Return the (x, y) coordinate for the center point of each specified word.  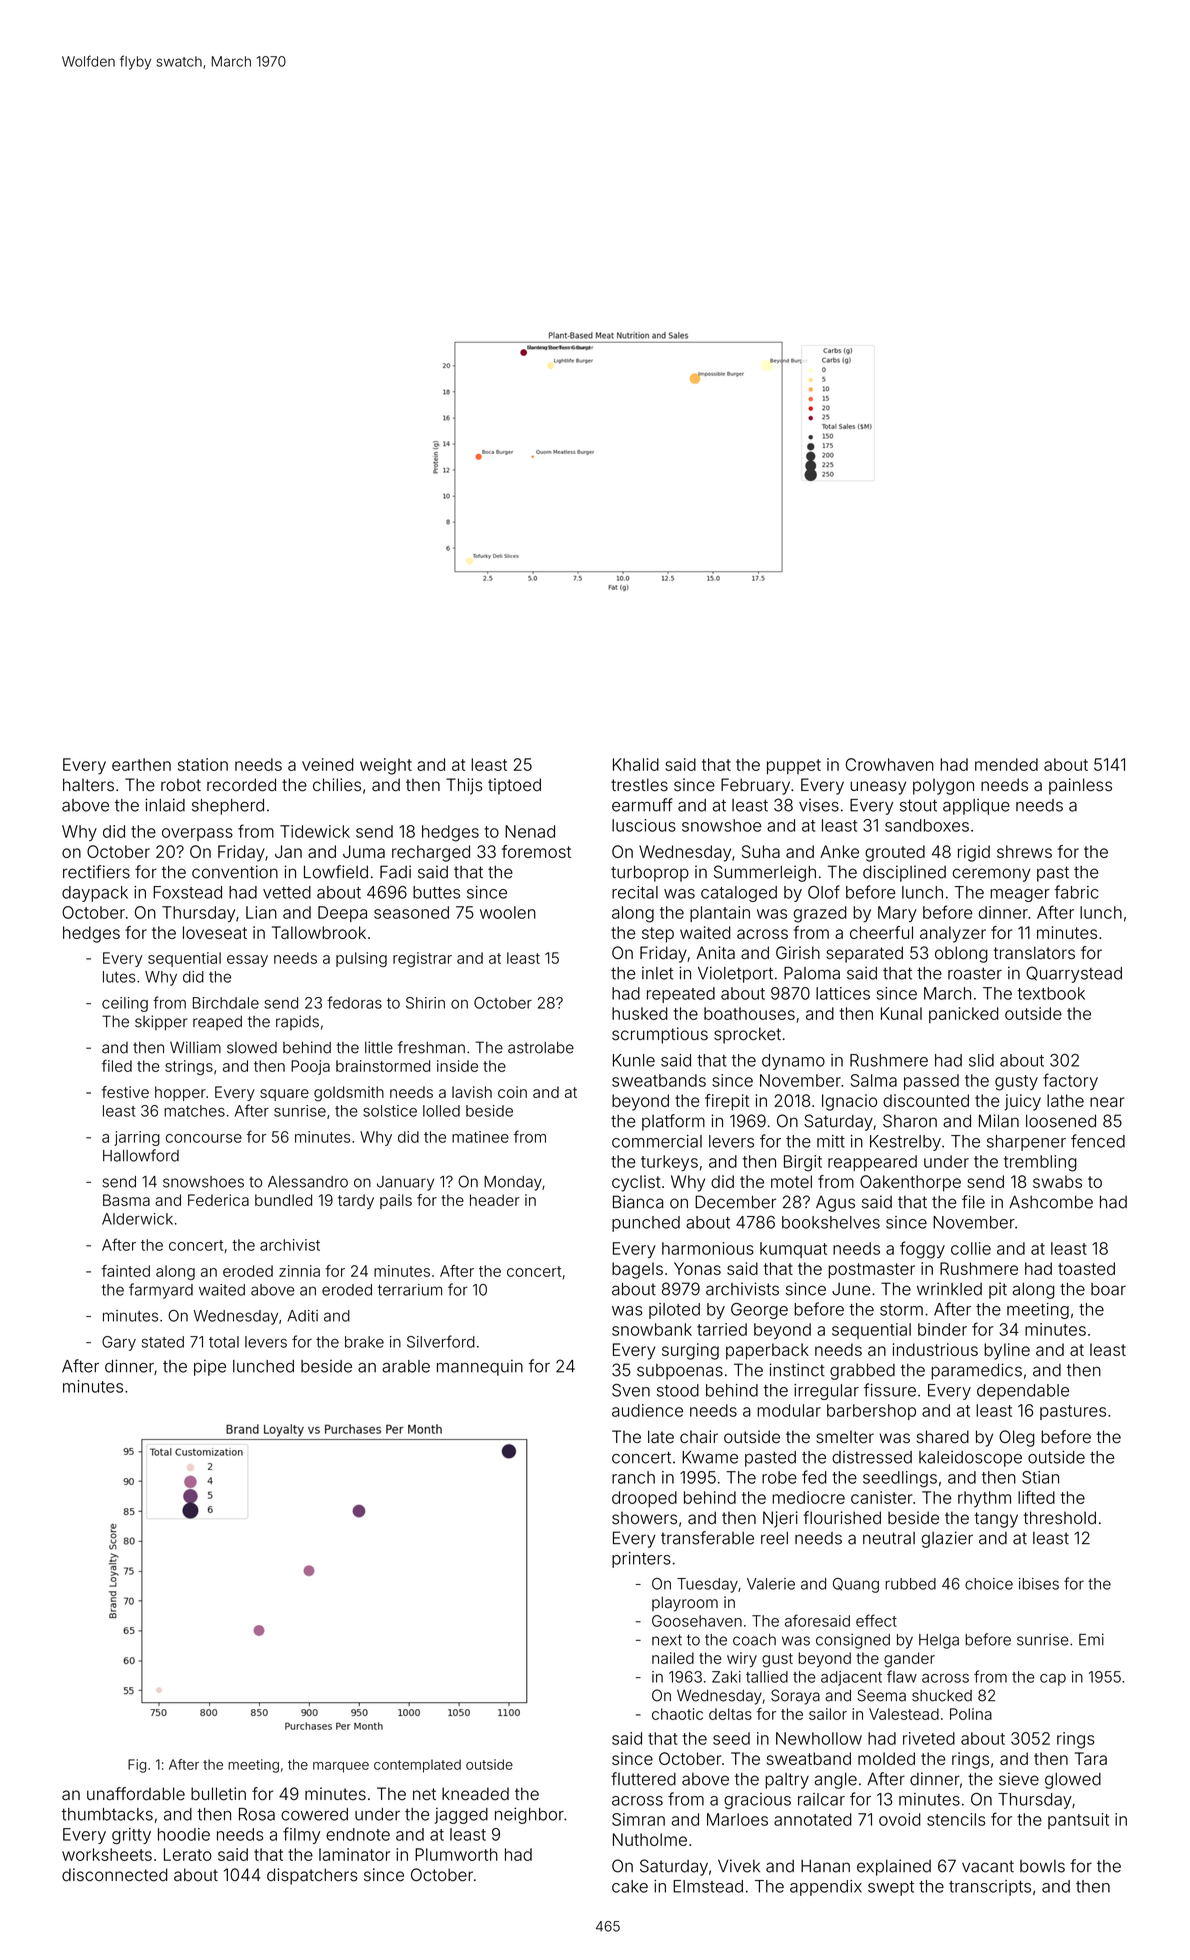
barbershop (871, 1412)
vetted (287, 892)
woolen (508, 912)
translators (1034, 953)
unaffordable (136, 1794)
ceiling (125, 1004)
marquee (341, 1767)
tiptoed (514, 786)
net (424, 1794)
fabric (1076, 892)
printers (641, 1560)
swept (891, 1888)
